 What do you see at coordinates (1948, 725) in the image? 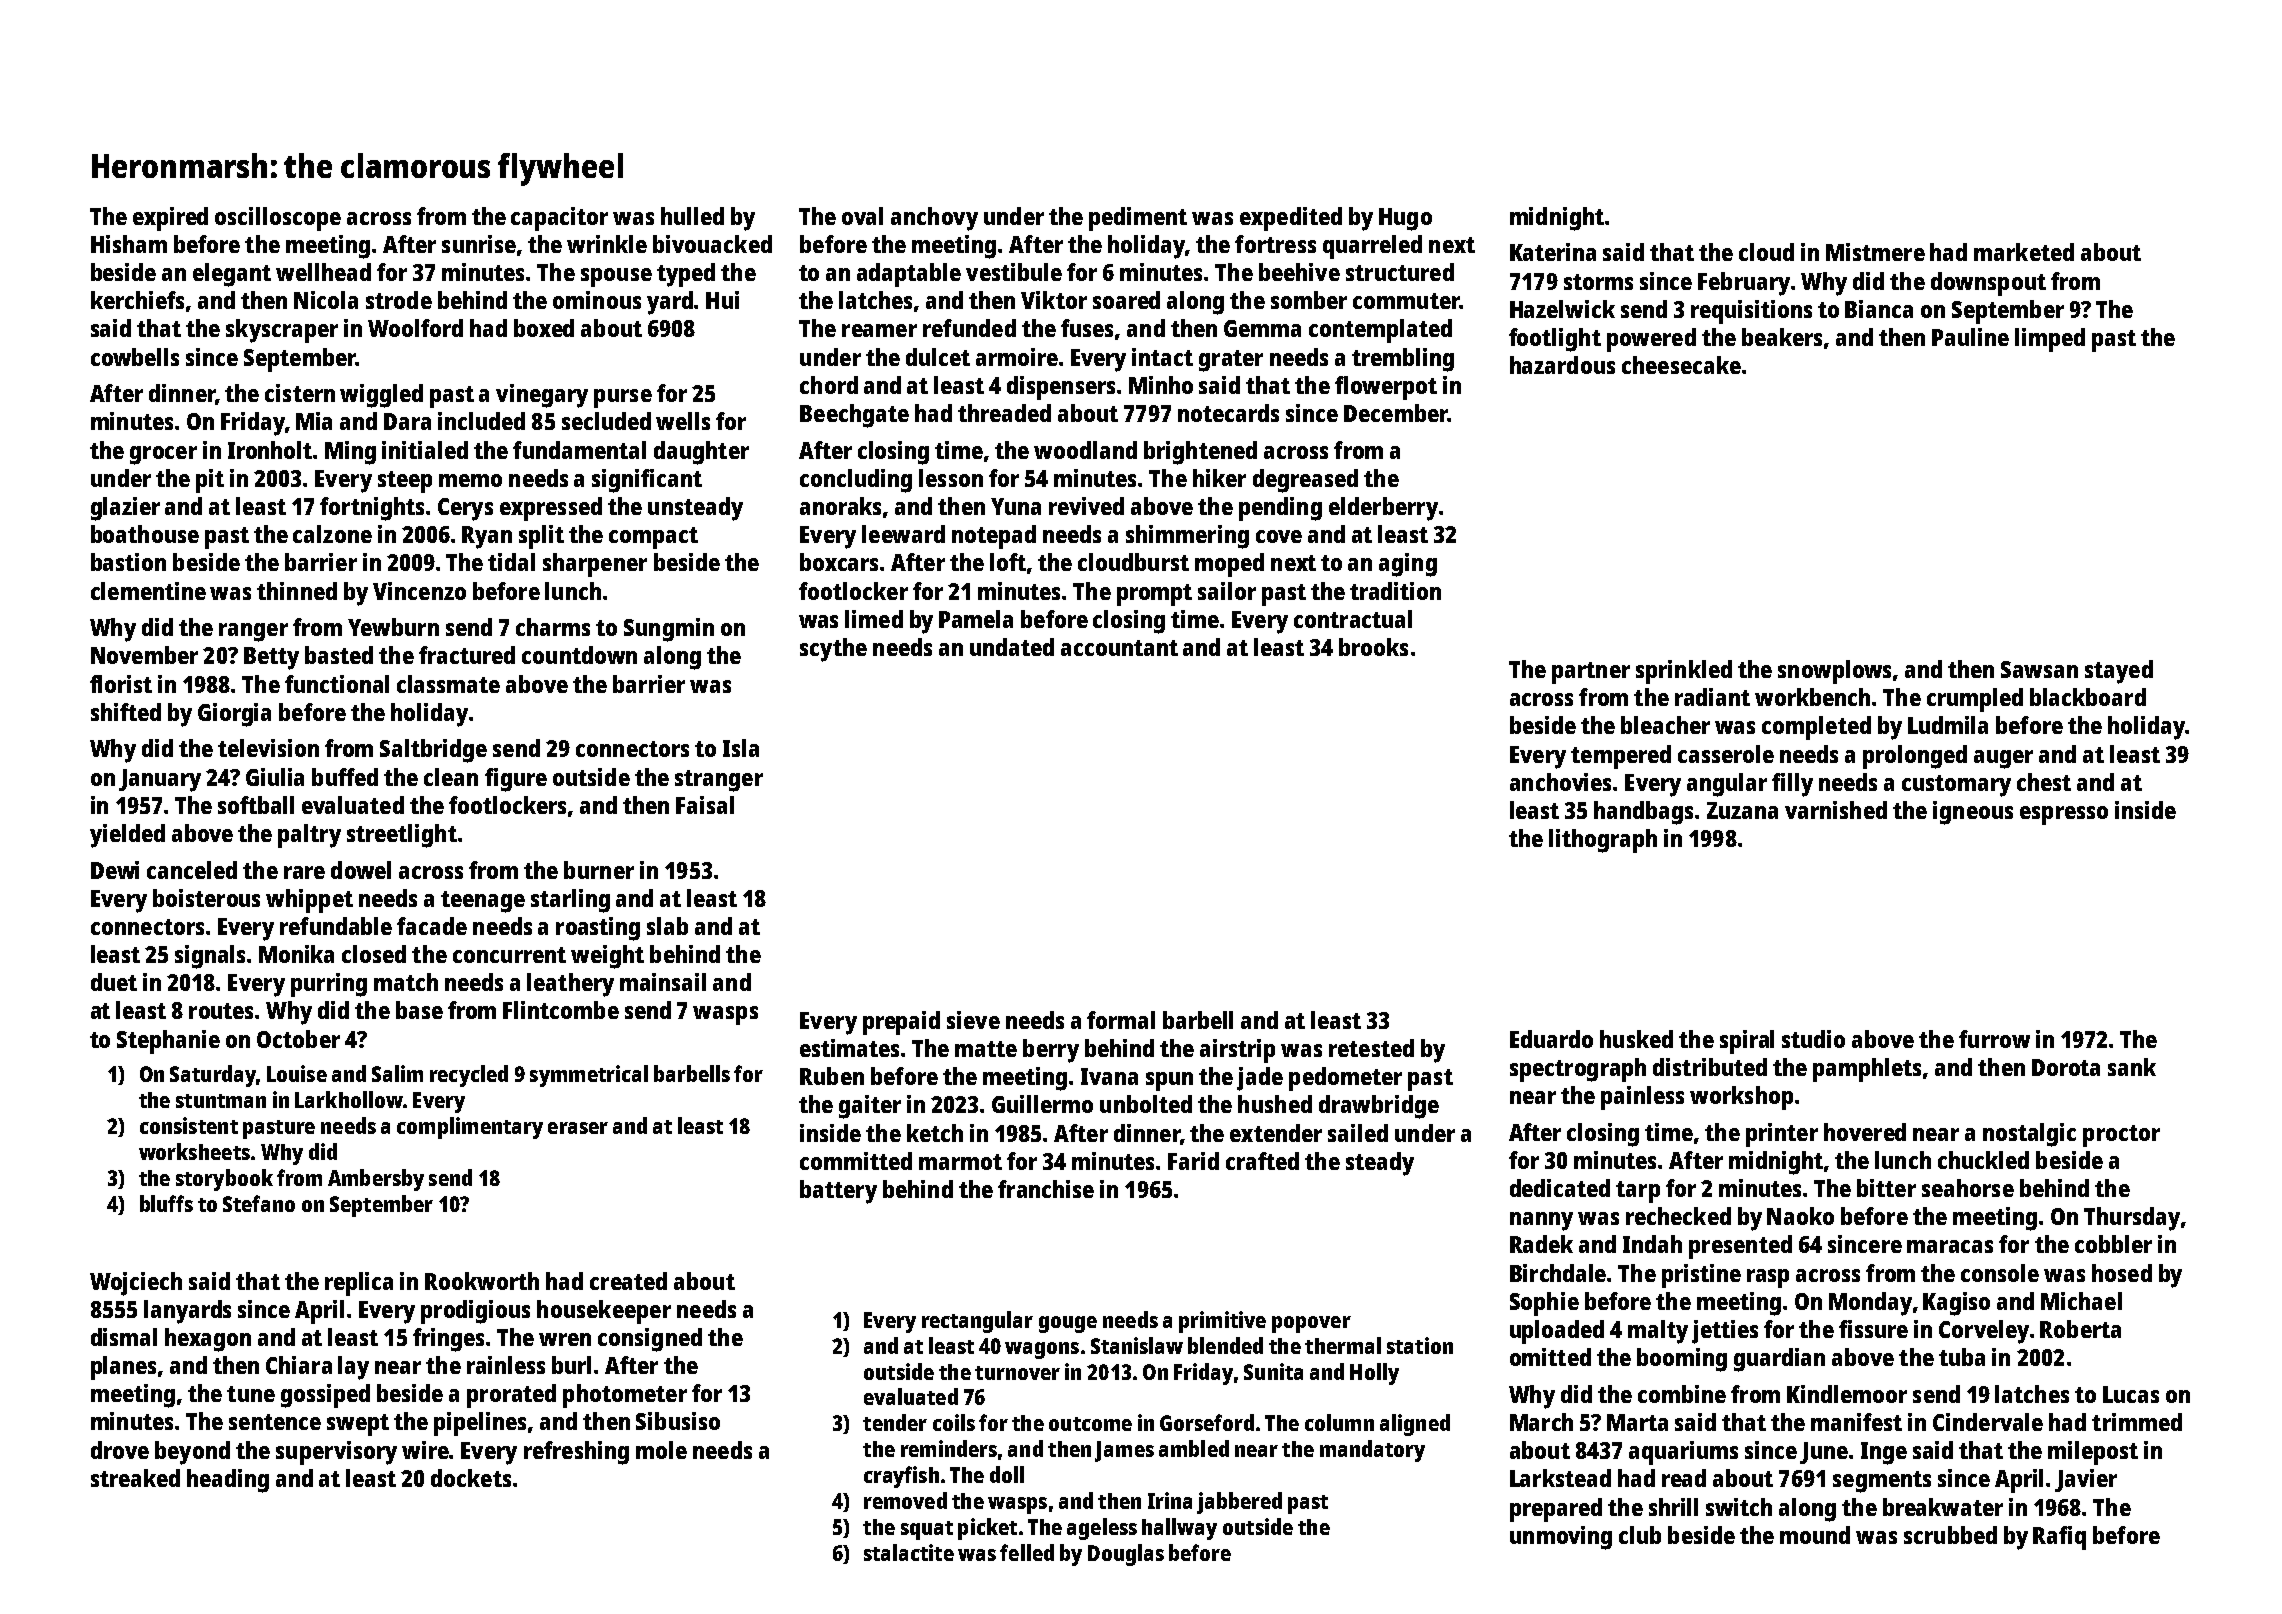
I see `Ludmila` at bounding box center [1948, 725].
